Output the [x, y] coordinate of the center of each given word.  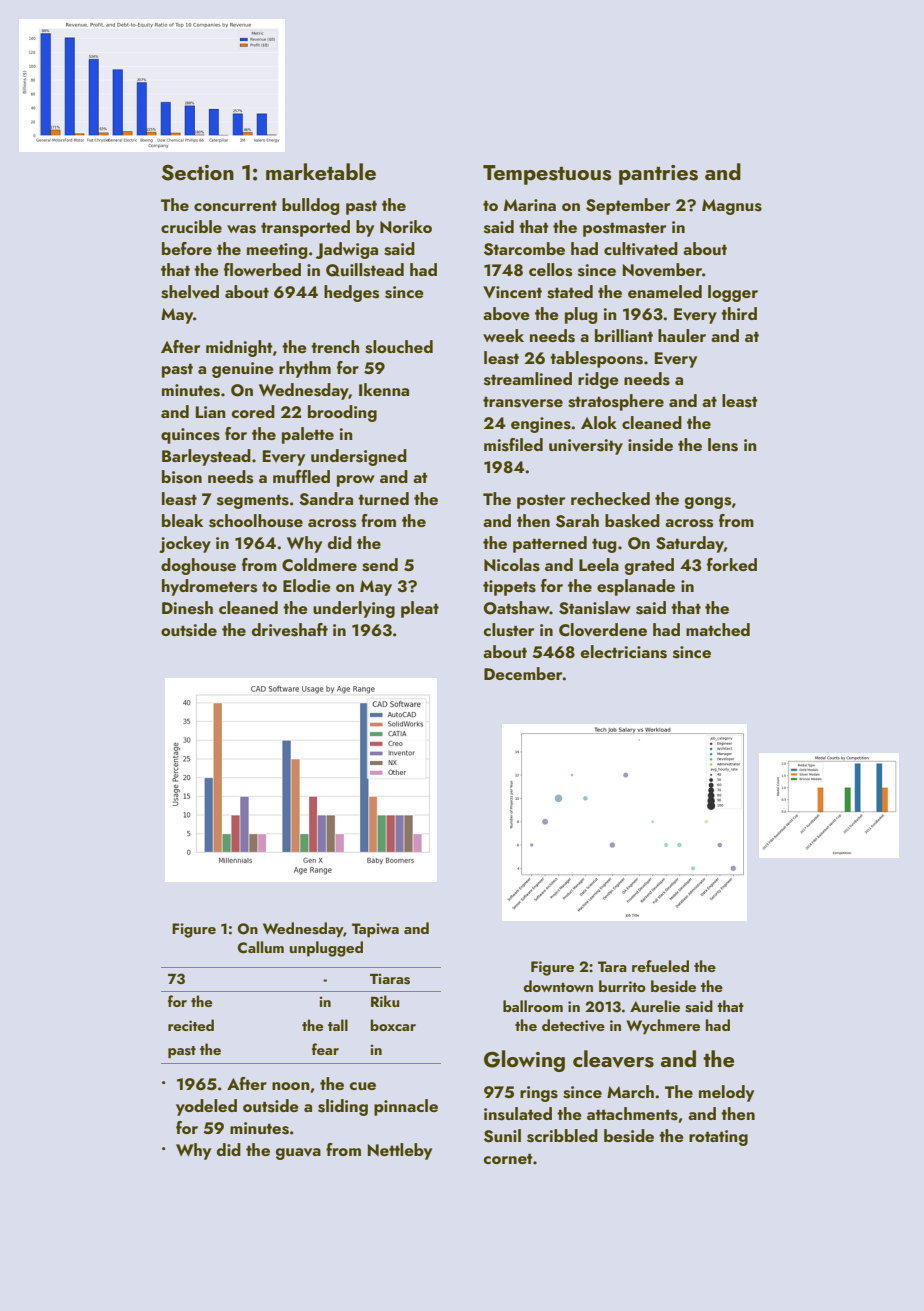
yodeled [206, 1107]
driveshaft [290, 630]
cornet [508, 1158]
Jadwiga [347, 250]
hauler [682, 335]
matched [718, 629]
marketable [321, 171]
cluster [509, 630]
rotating [718, 1138]
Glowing [524, 1061]
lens [723, 445]
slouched [399, 347]
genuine [243, 370]
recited [191, 1025]
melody [726, 1093]
